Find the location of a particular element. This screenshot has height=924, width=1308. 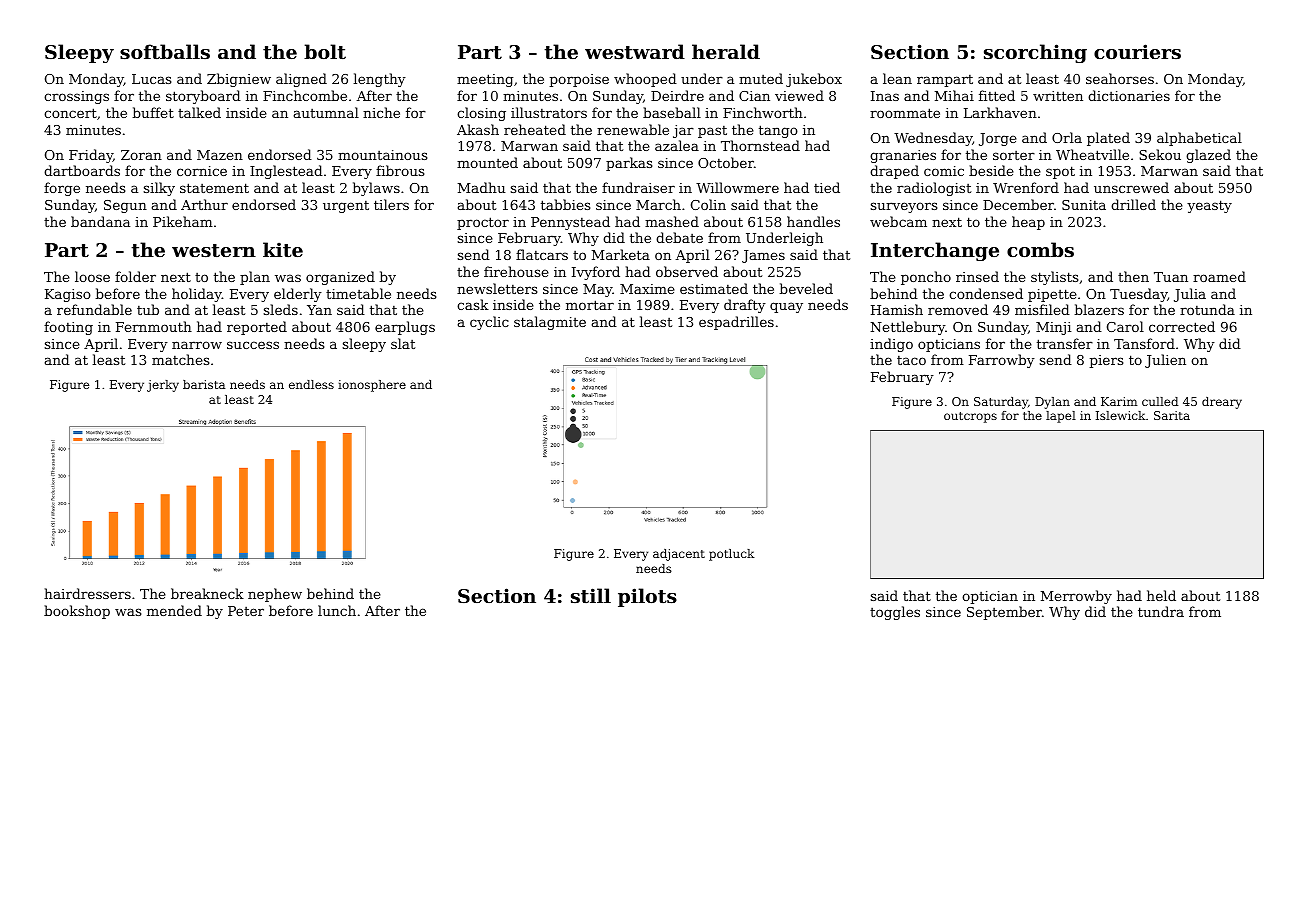

dreary is located at coordinates (1222, 403).
